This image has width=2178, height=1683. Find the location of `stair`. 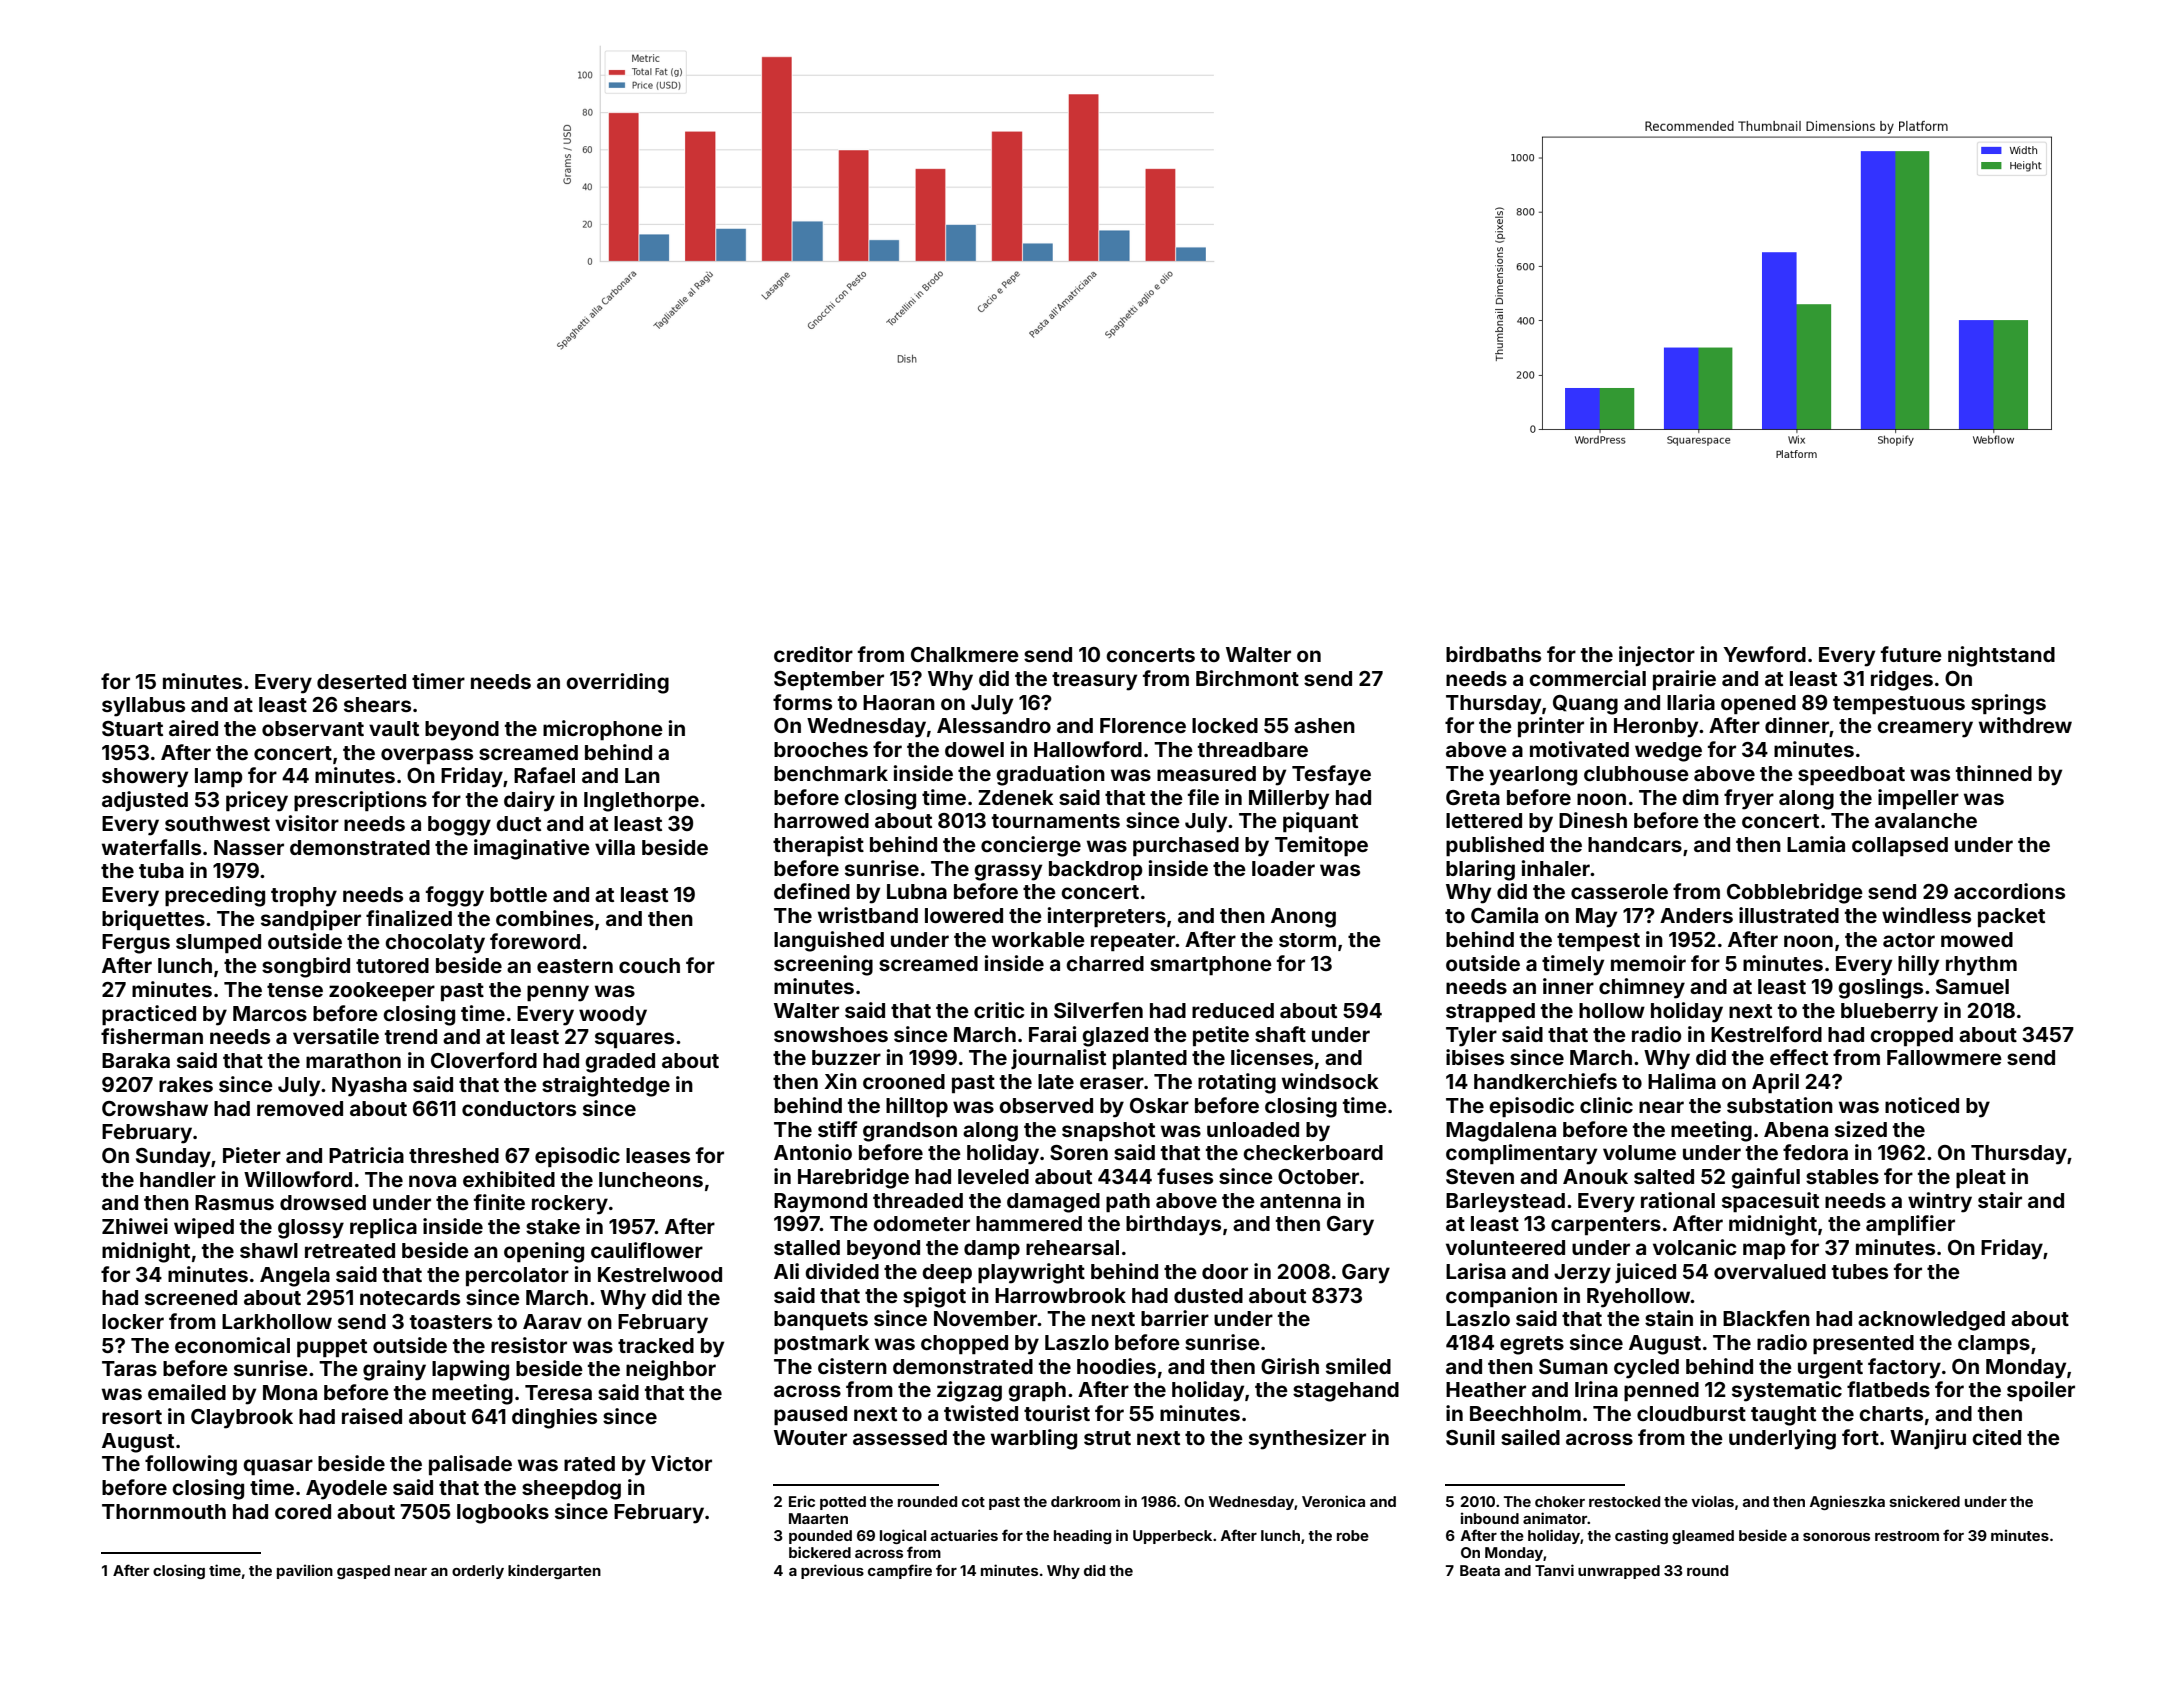

stair is located at coordinates (2000, 1200).
